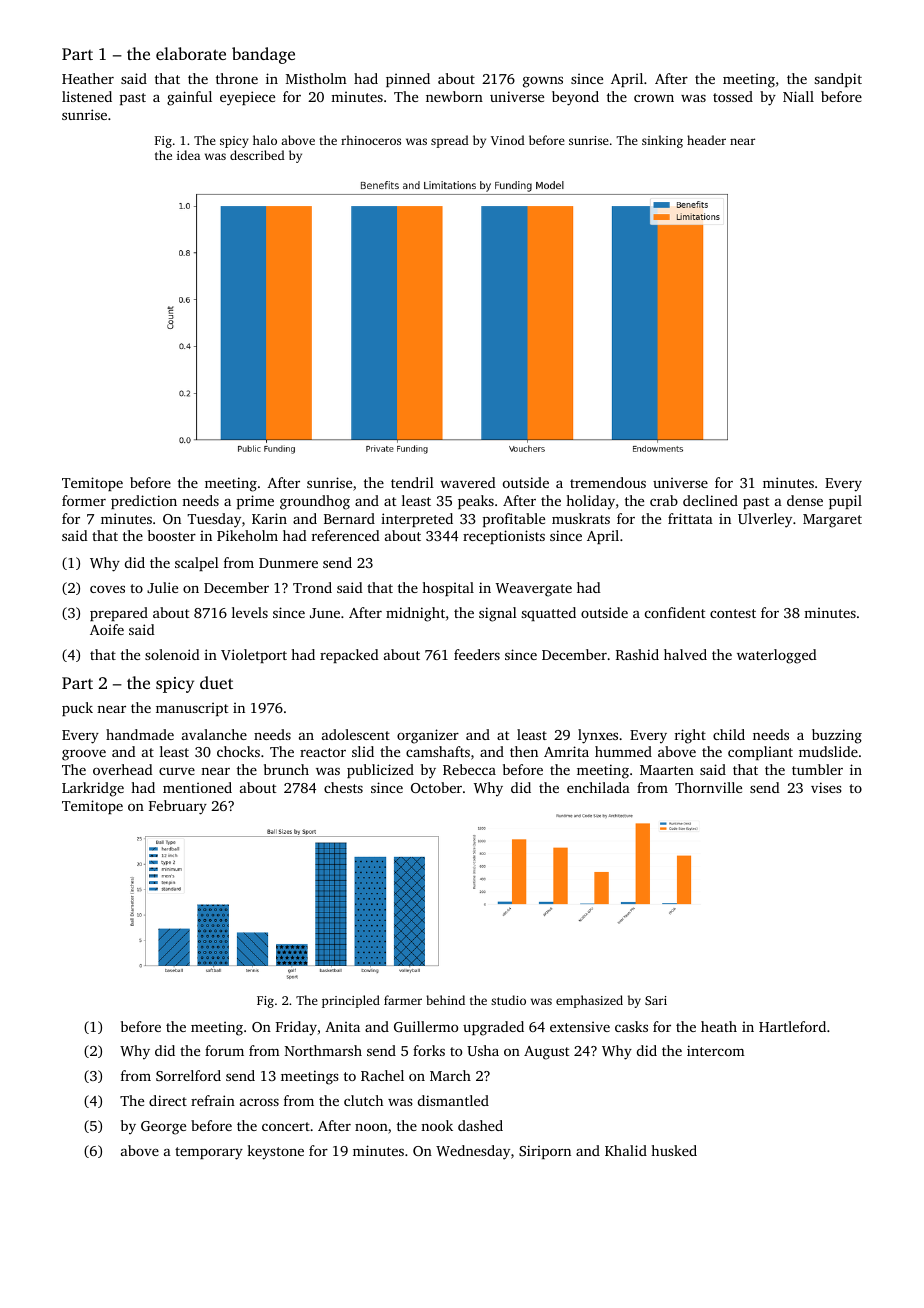 Image resolution: width=924 pixels, height=1308 pixels. What do you see at coordinates (191, 53) in the image?
I see `elaborate` at bounding box center [191, 53].
